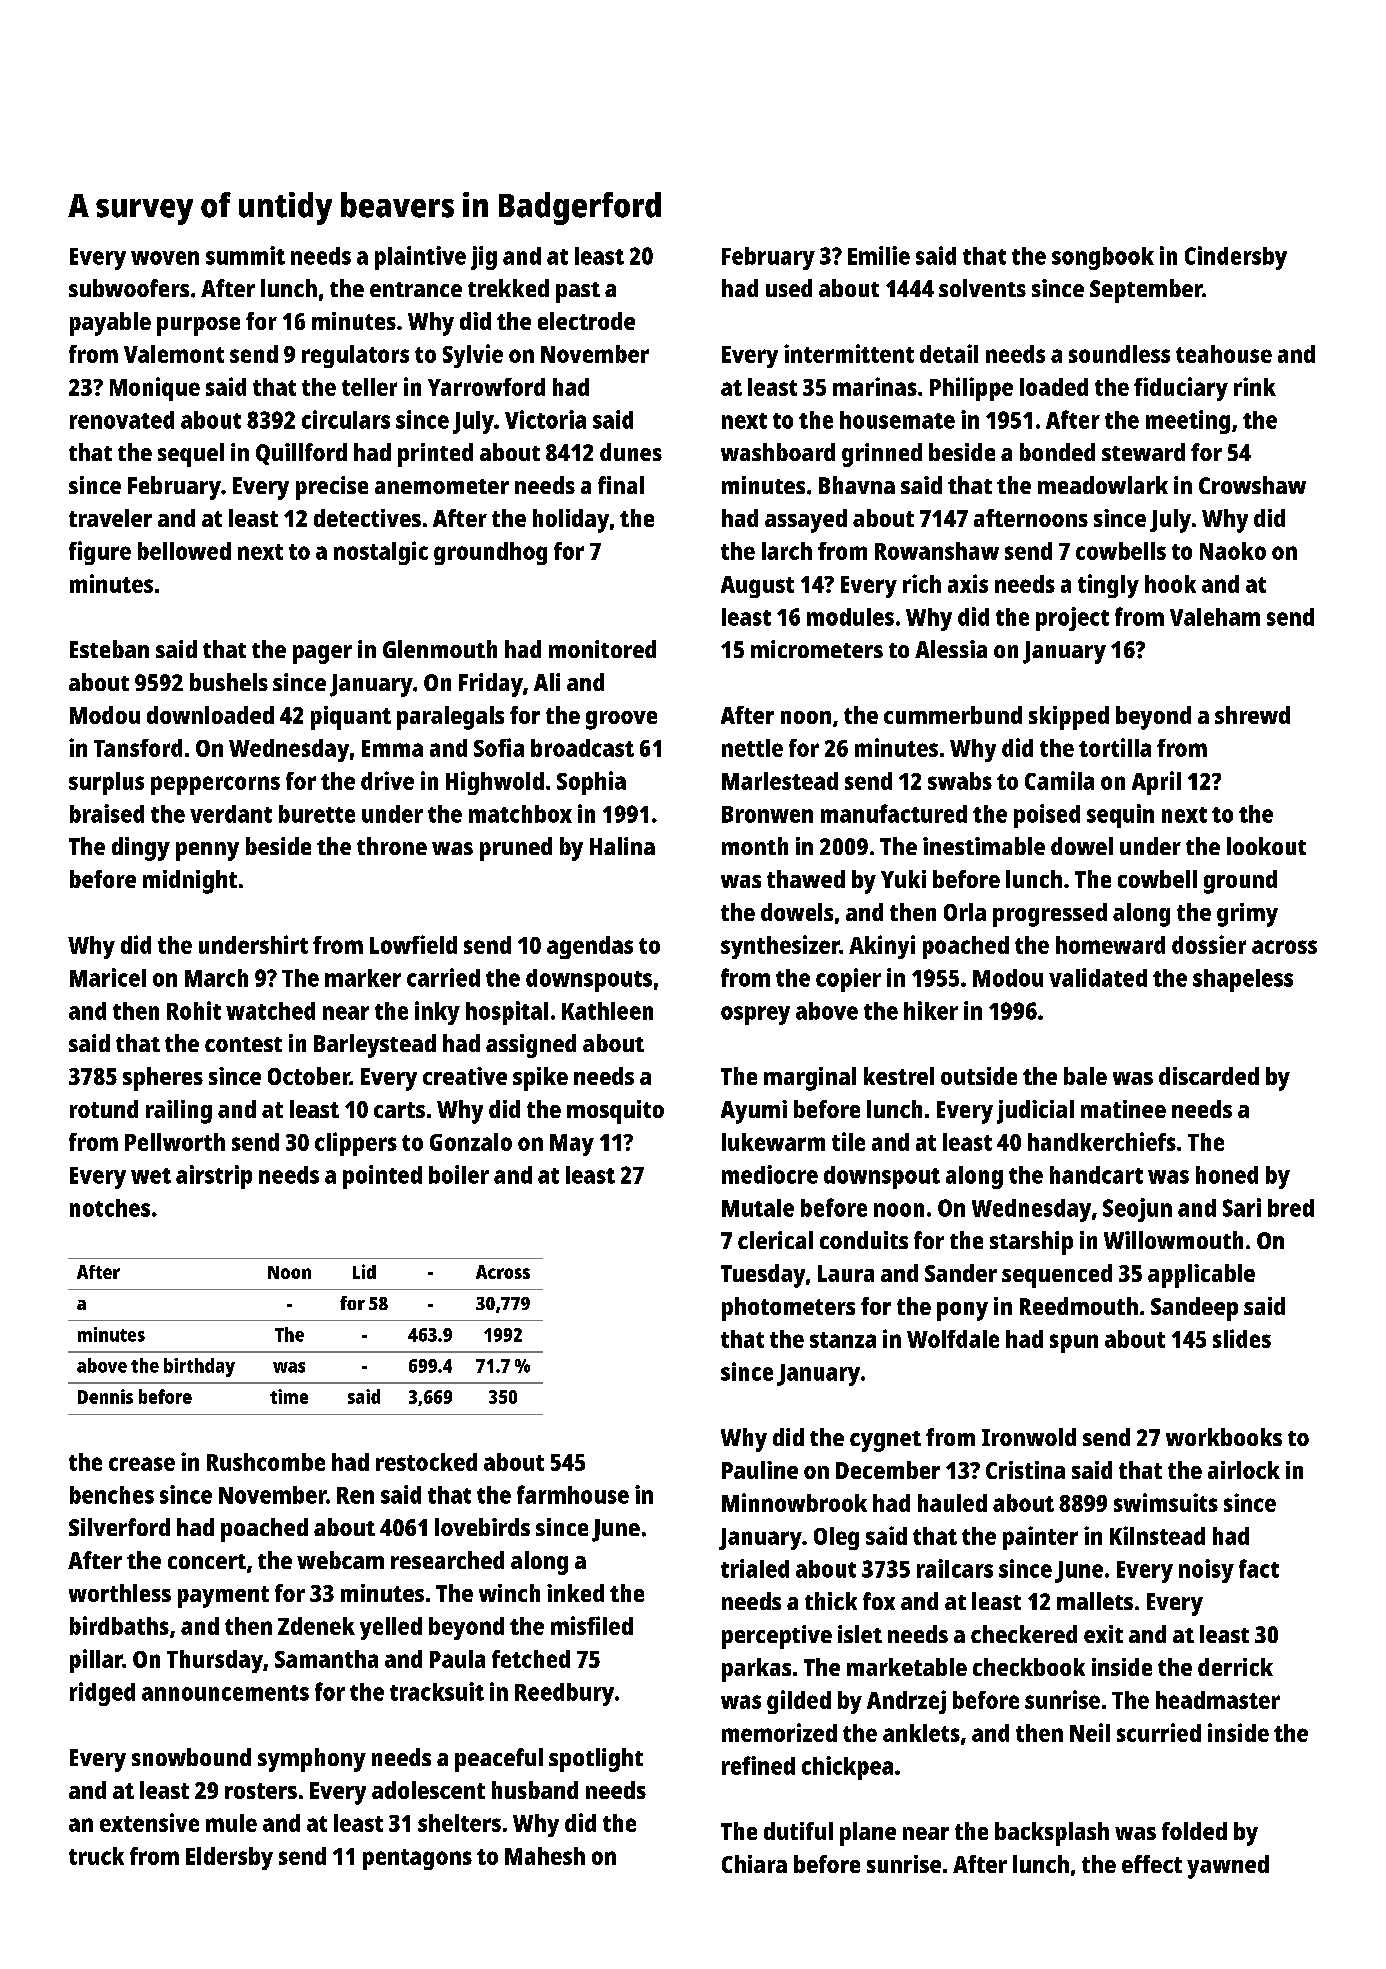 This screenshot has height=1969, width=1386. Describe the element at coordinates (763, 1276) in the screenshot. I see `Tuesday` at that location.
